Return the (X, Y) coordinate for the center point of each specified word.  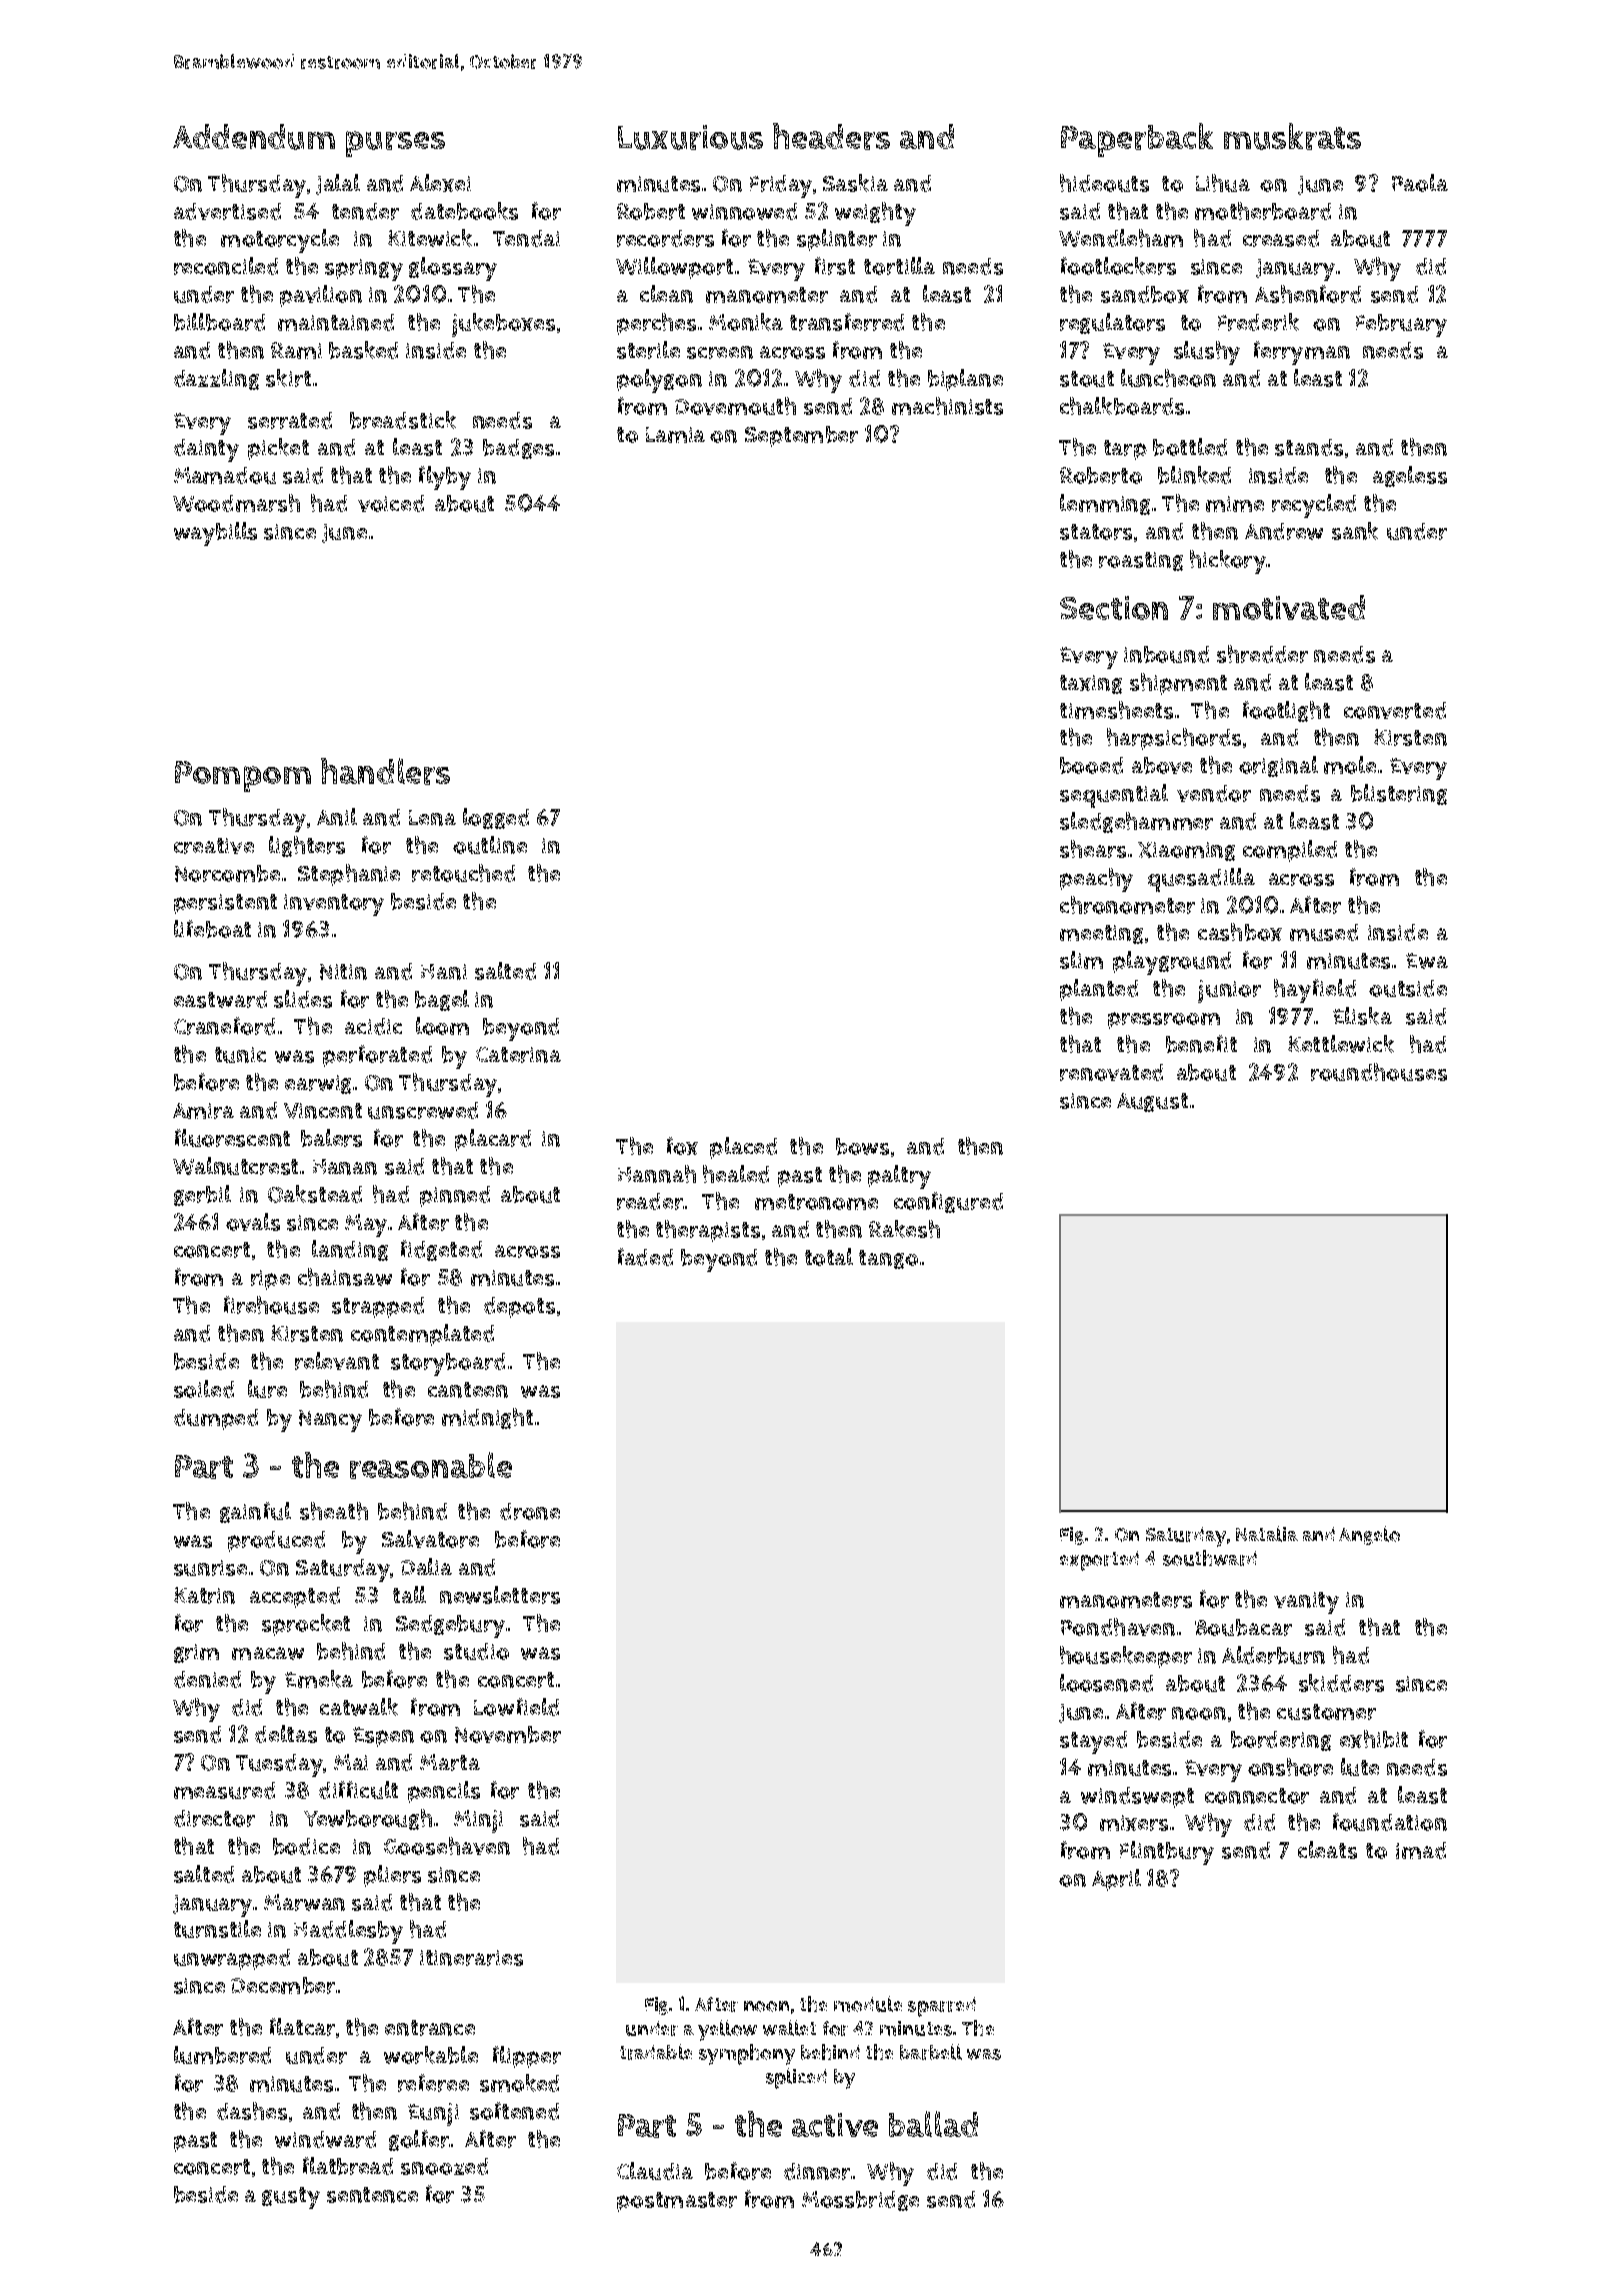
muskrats (1292, 136)
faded (645, 1257)
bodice (306, 1846)
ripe (270, 1280)
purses (395, 144)
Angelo (1369, 1535)
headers (831, 136)
